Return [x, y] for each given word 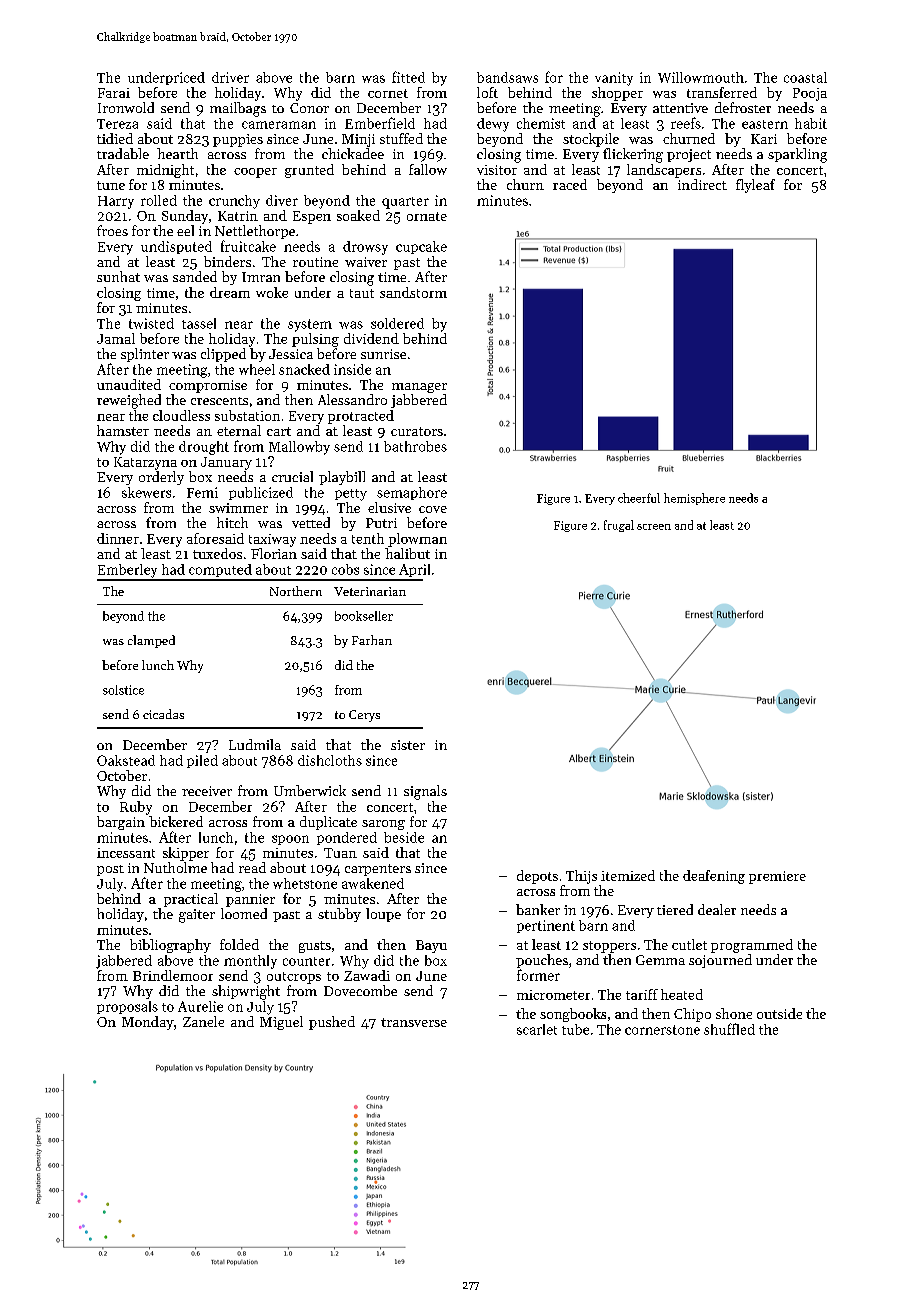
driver [230, 77]
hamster [123, 430]
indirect [702, 184]
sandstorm [413, 292]
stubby [339, 915]
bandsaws [507, 77]
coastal [805, 77]
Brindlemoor [173, 975]
